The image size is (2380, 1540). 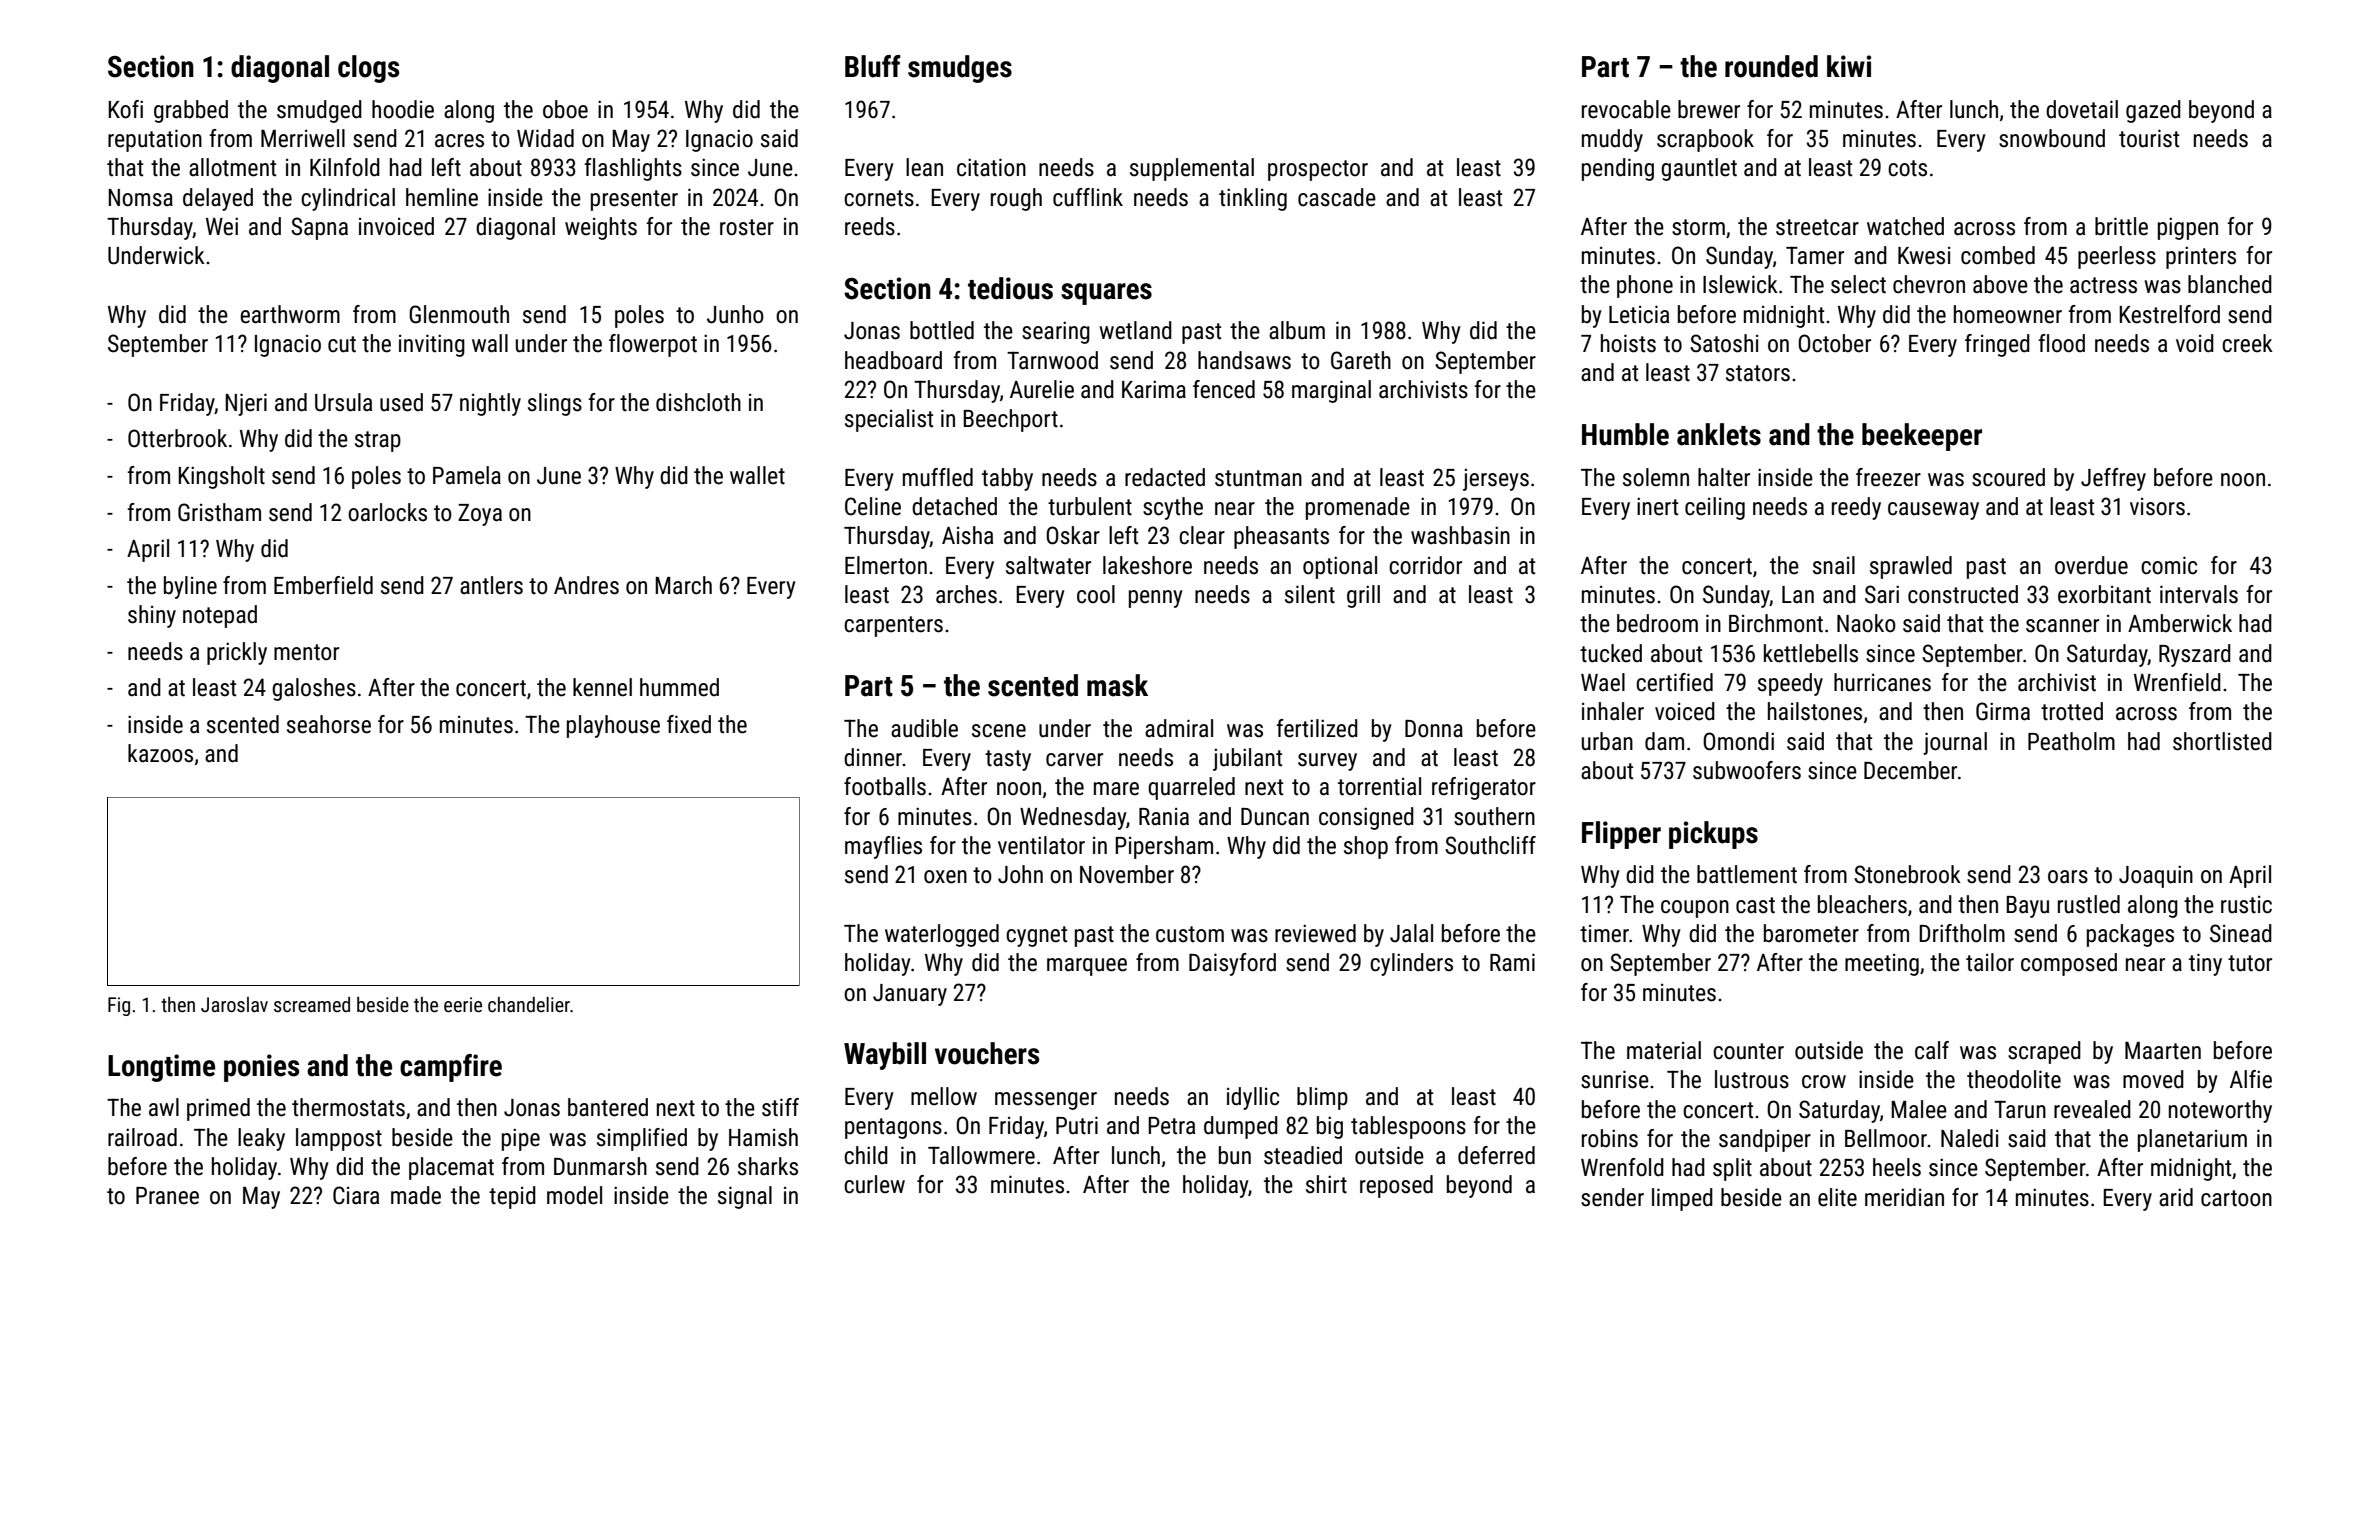 What do you see at coordinates (1719, 434) in the screenshot?
I see `anklets` at bounding box center [1719, 434].
